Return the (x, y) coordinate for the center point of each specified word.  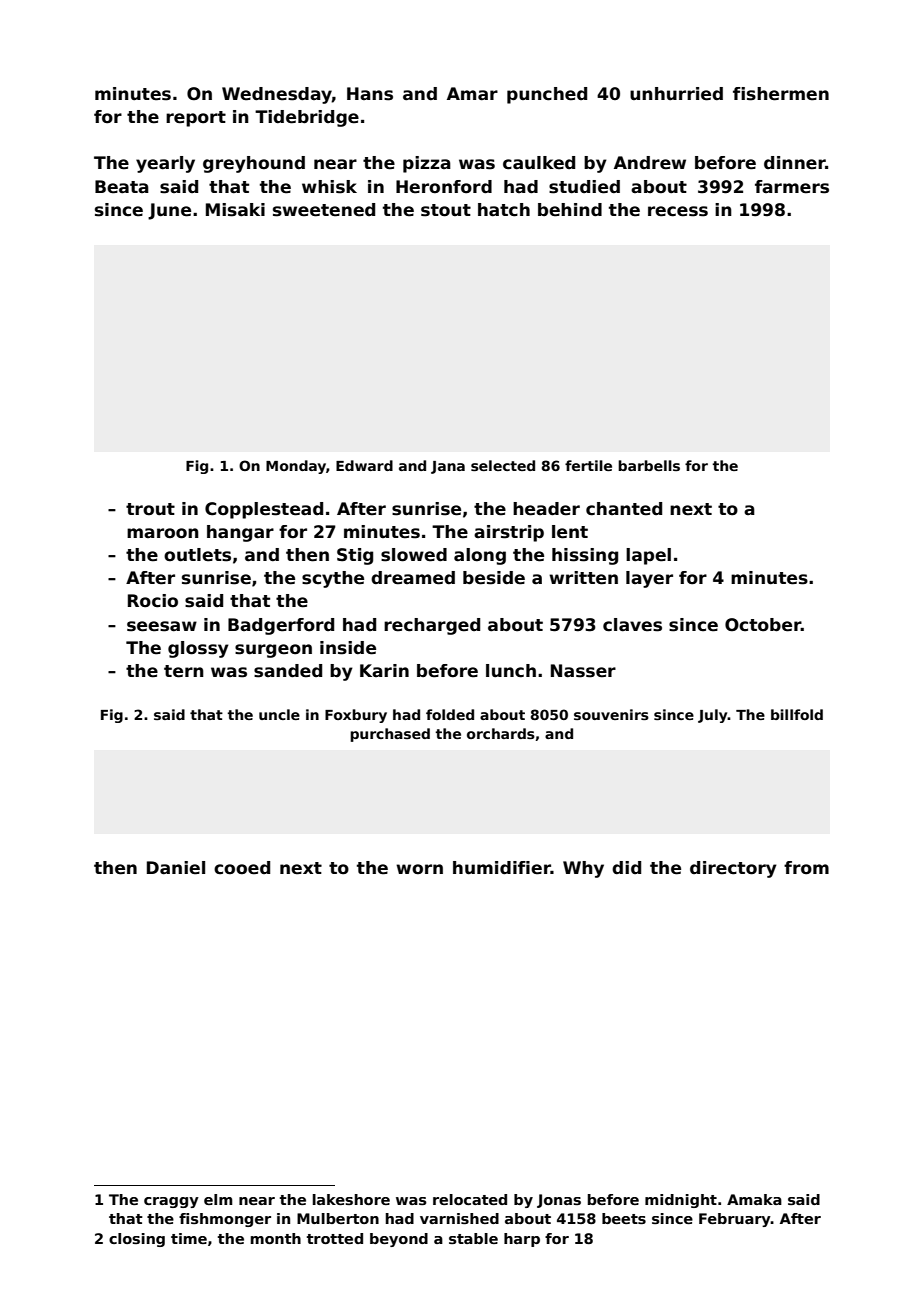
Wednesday (277, 95)
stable (473, 1238)
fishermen (781, 94)
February (735, 1220)
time (189, 1238)
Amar (472, 94)
